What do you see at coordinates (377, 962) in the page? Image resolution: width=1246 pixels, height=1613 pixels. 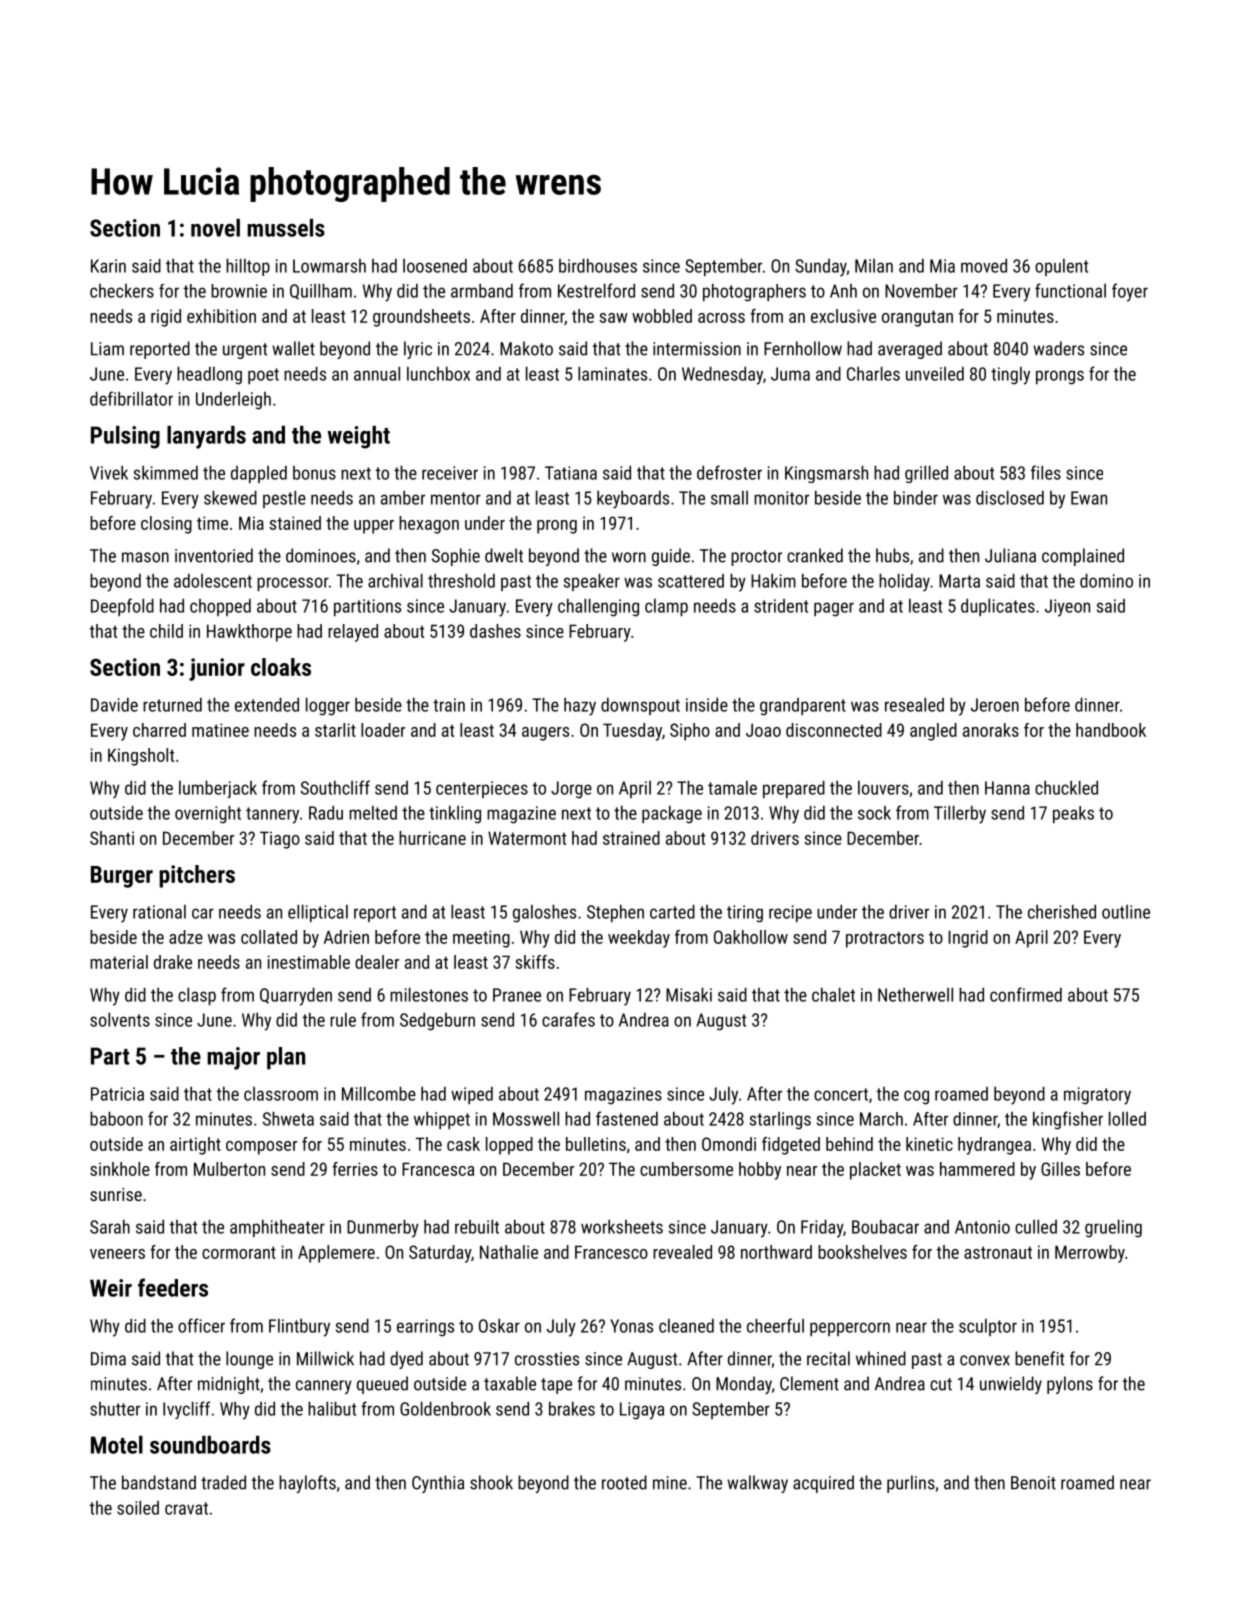 I see `dealer` at bounding box center [377, 962].
